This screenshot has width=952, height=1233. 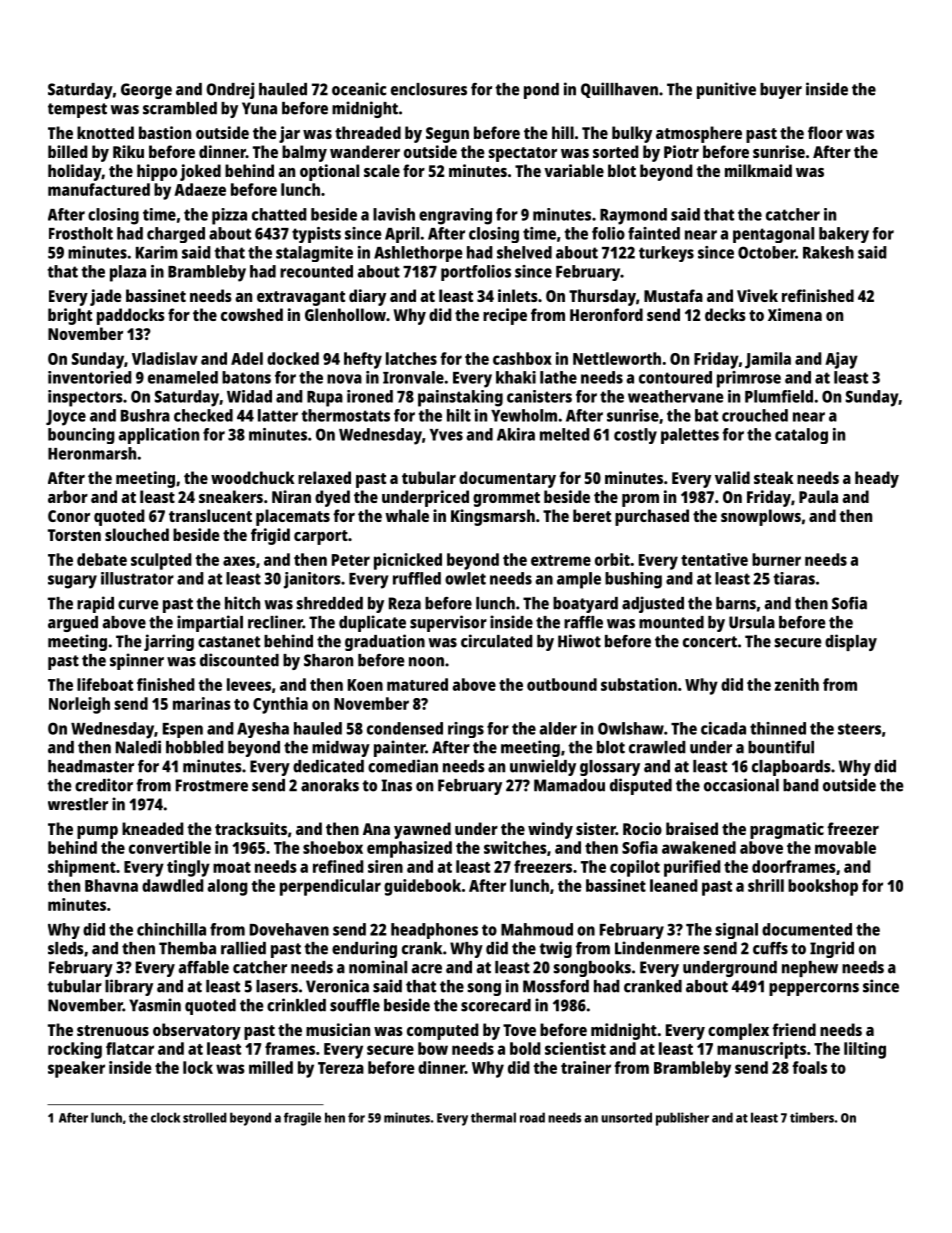 What do you see at coordinates (73, 624) in the screenshot?
I see `argued` at bounding box center [73, 624].
